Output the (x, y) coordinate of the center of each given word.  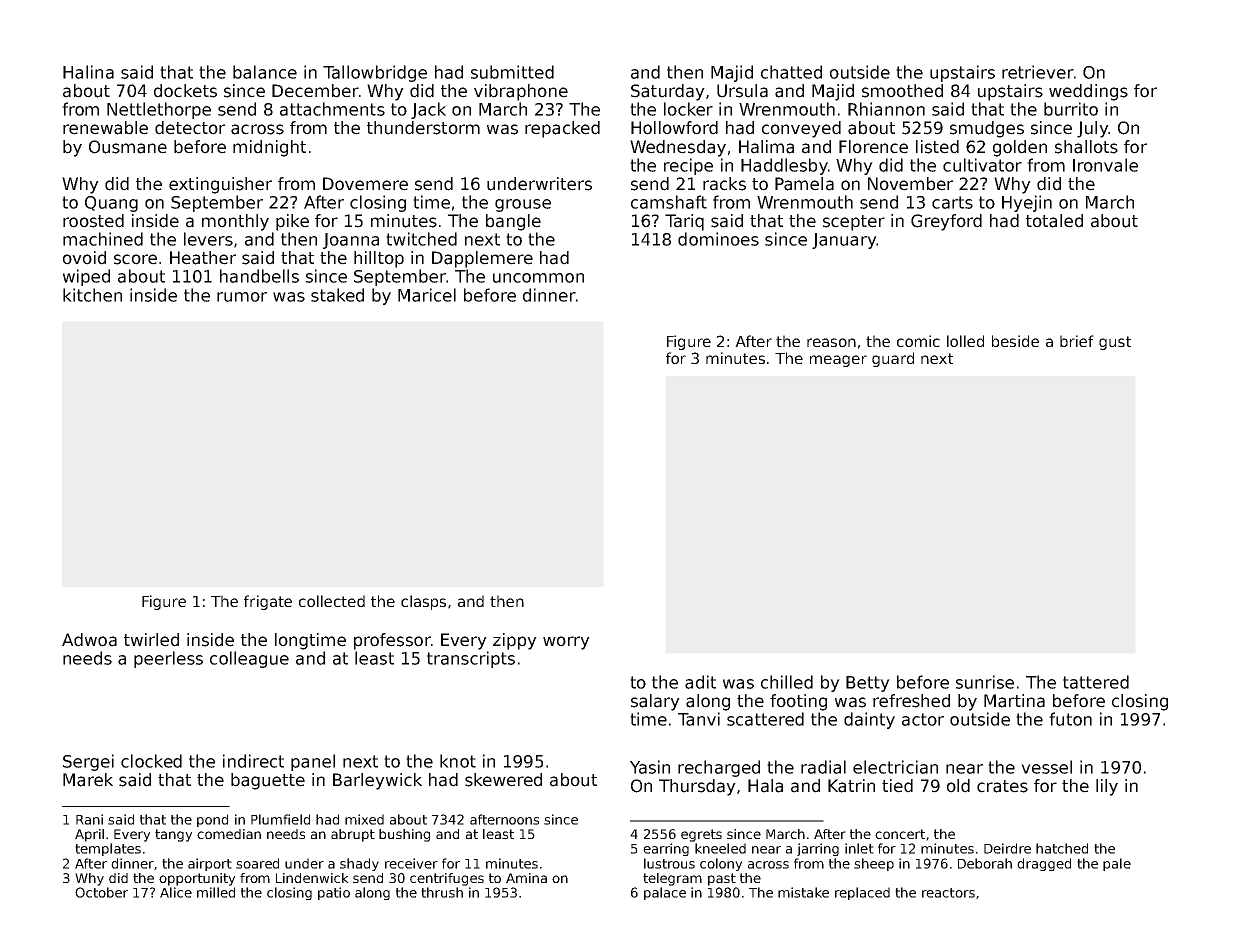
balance (265, 72)
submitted (512, 72)
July (1092, 129)
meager (838, 361)
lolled (965, 341)
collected (332, 601)
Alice (176, 892)
